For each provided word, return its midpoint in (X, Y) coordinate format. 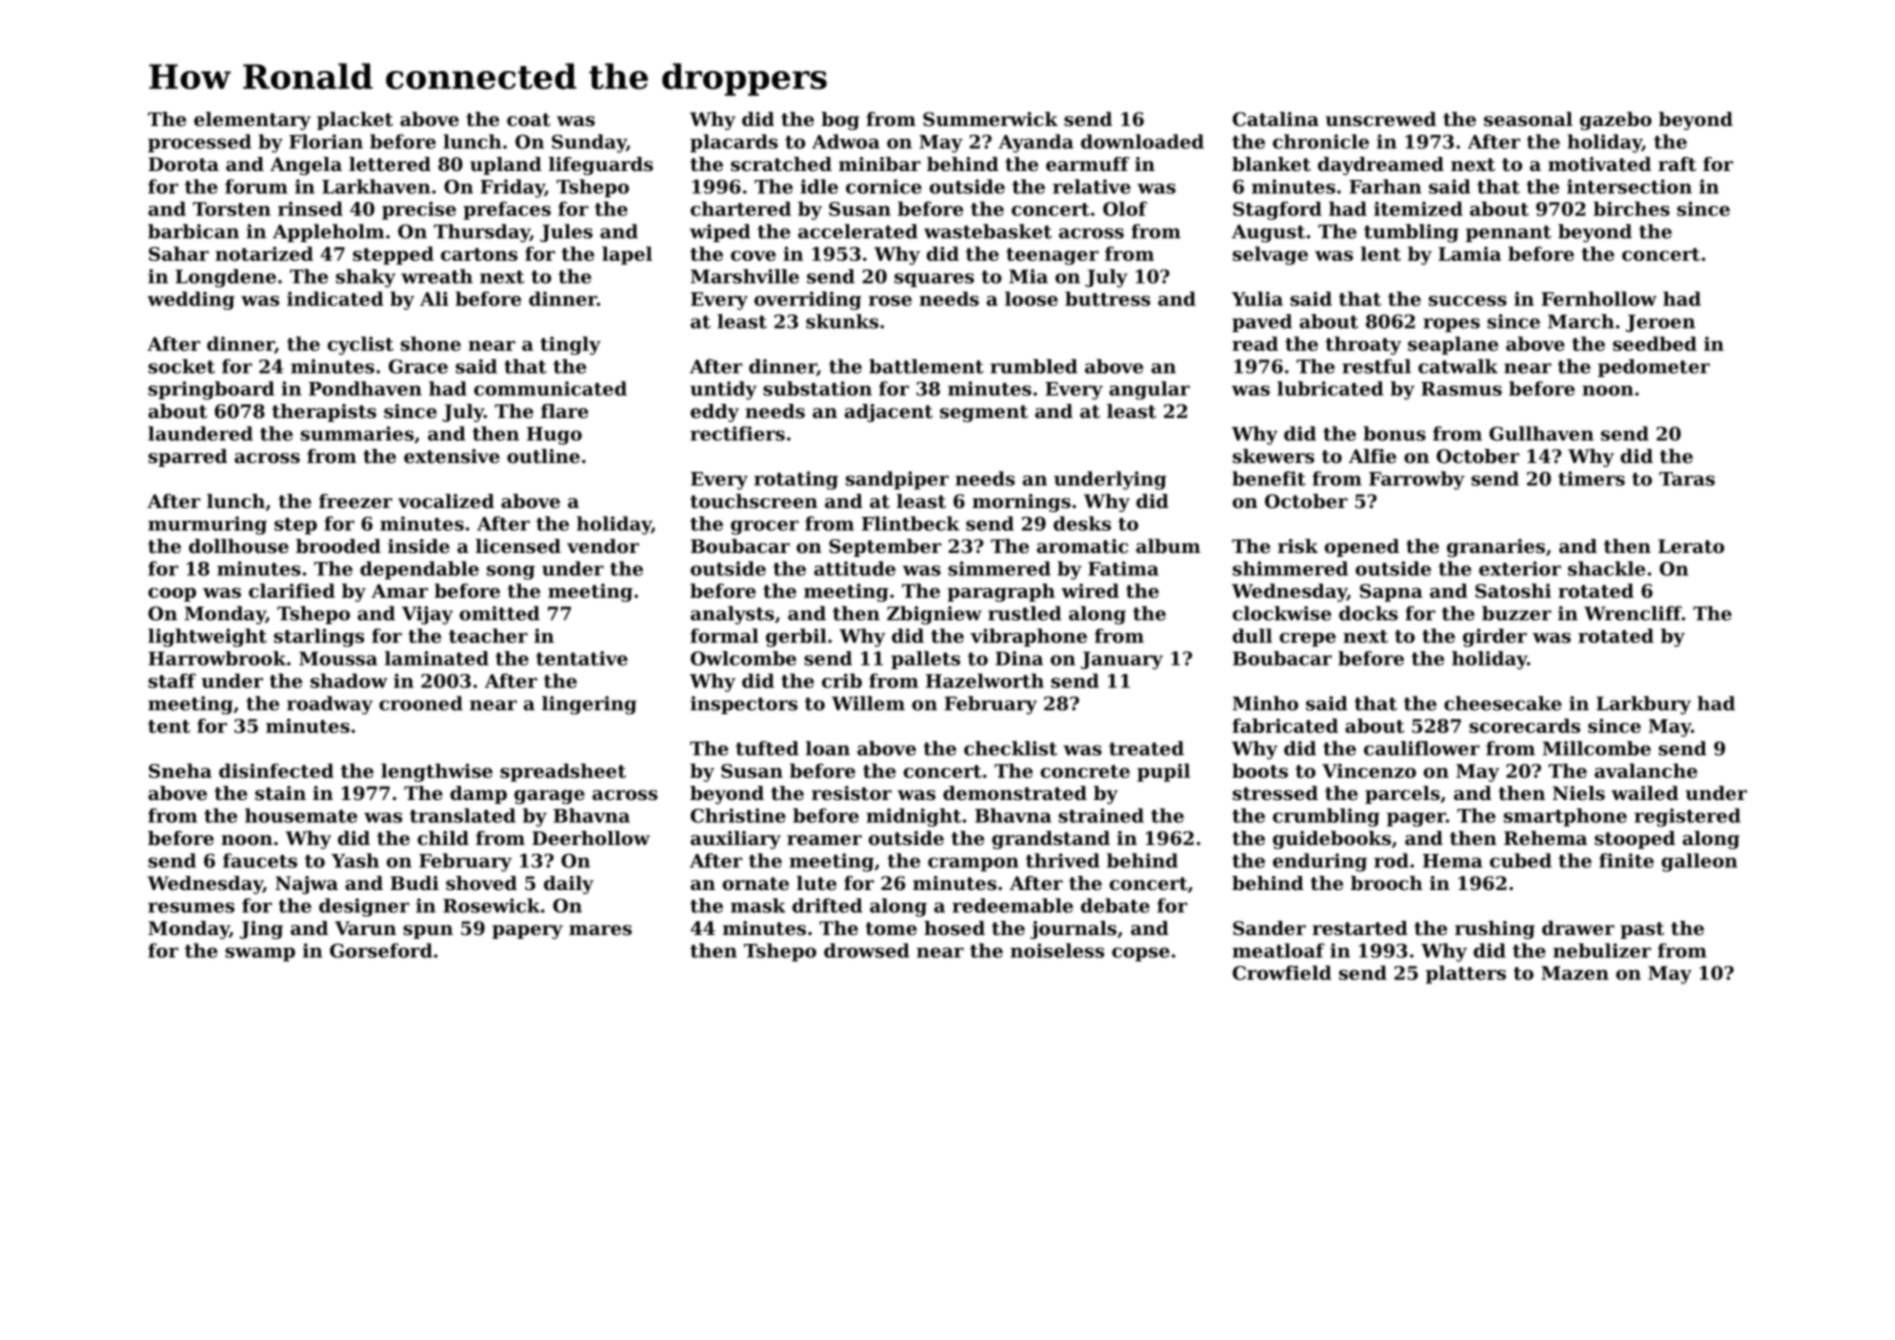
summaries (357, 433)
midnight (913, 817)
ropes (1451, 325)
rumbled (1034, 366)
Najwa (306, 885)
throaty (1363, 345)
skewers (1273, 456)
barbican (193, 231)
